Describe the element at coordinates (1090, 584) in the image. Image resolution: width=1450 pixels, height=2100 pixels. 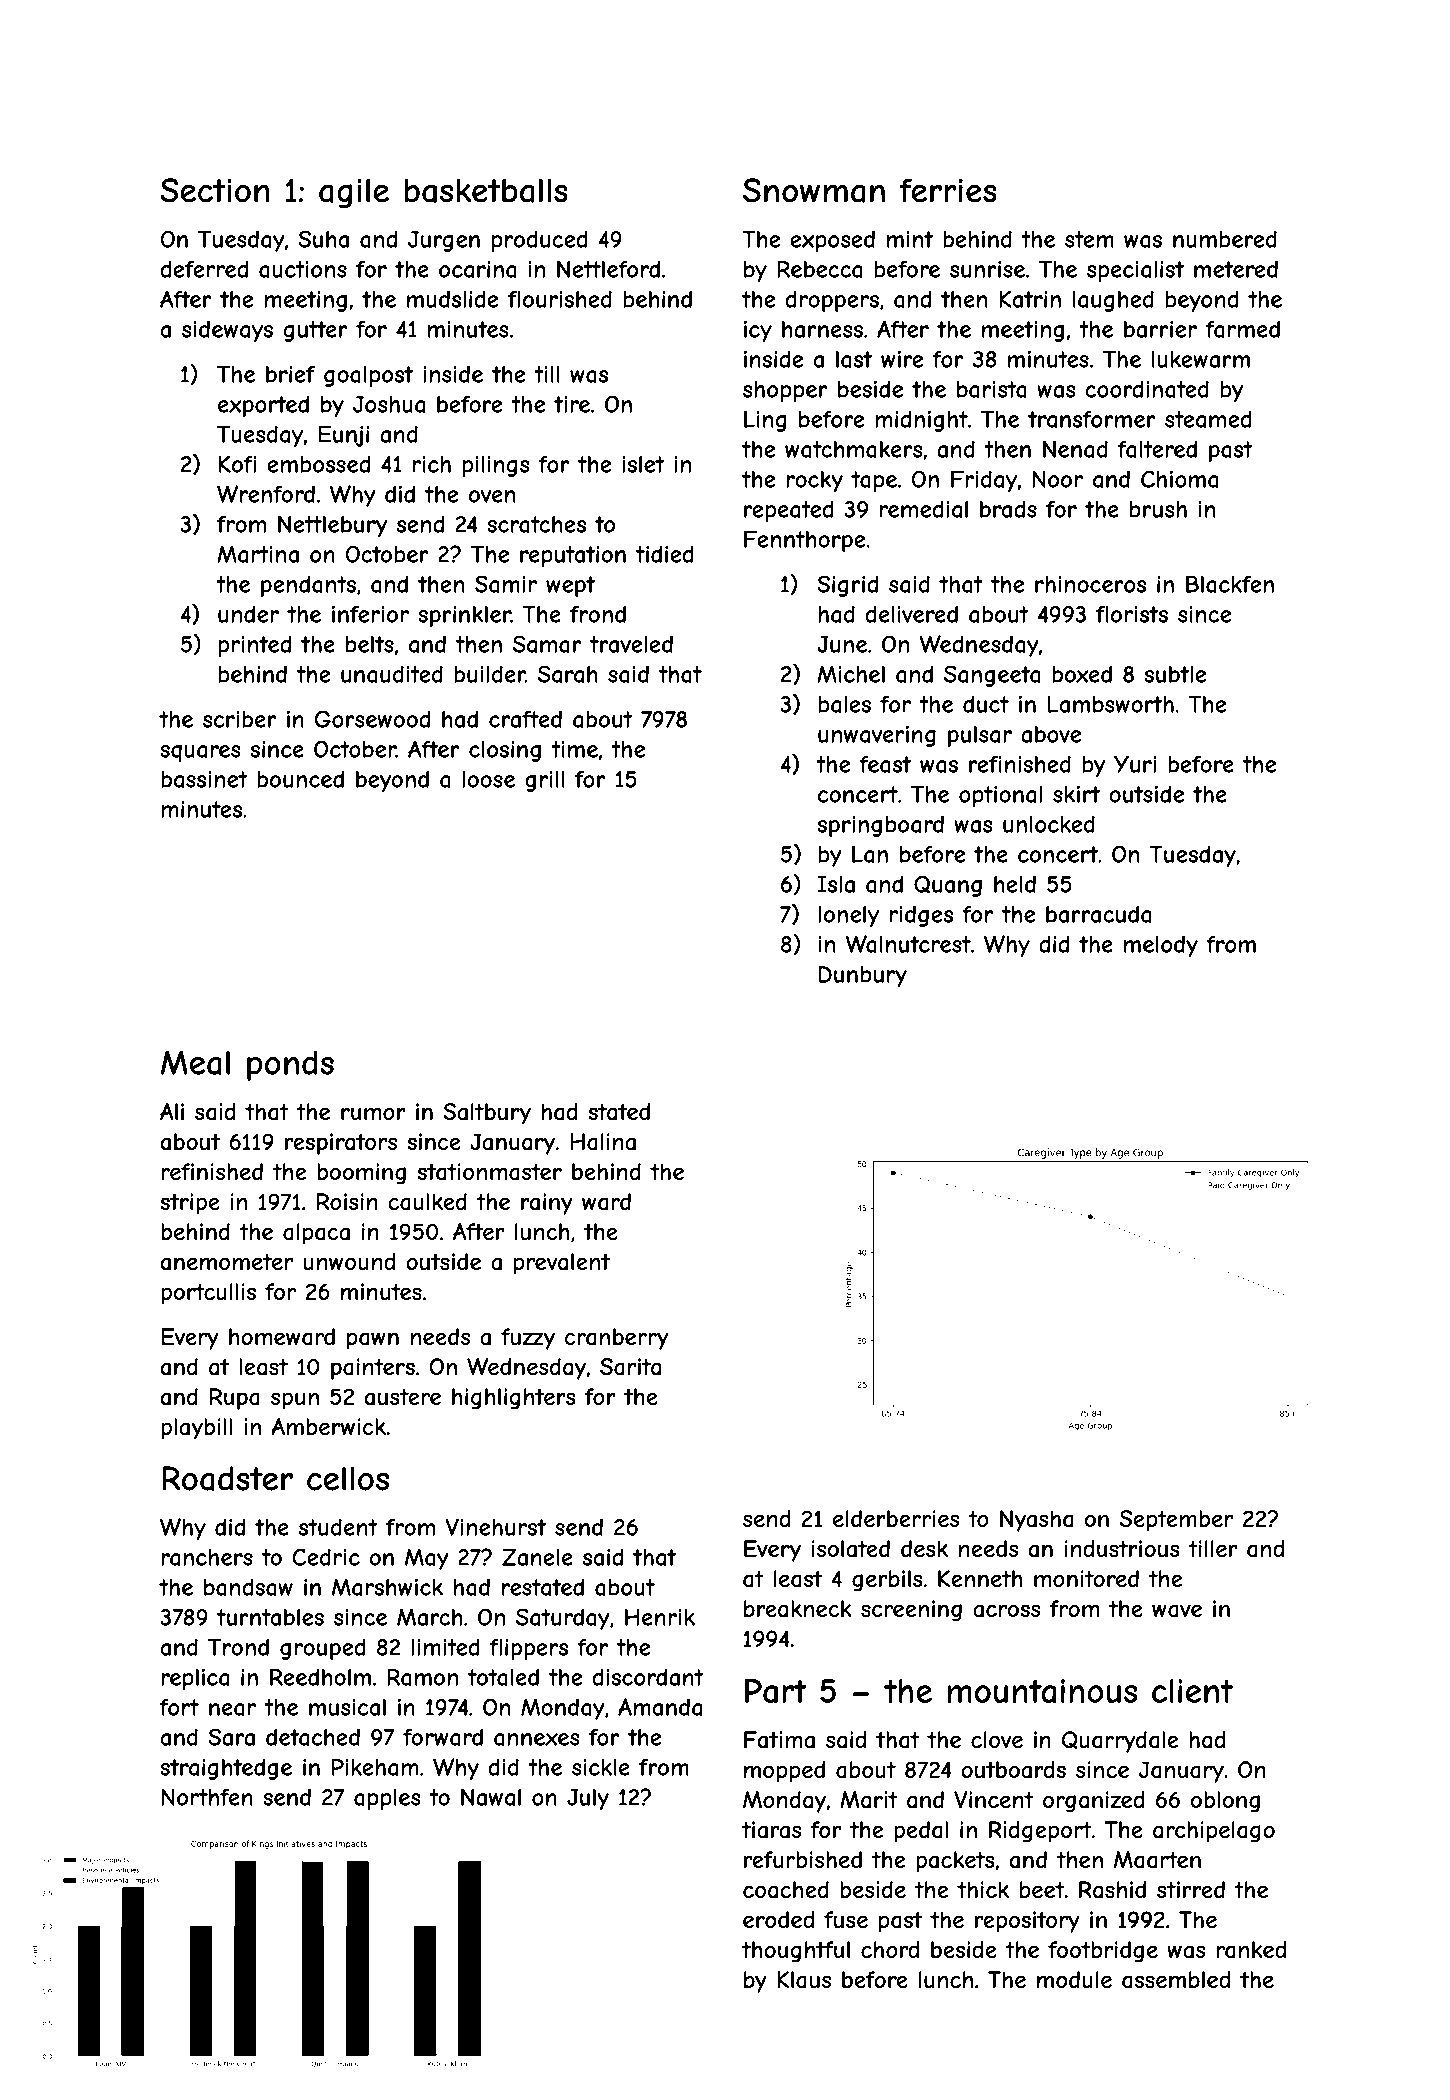
I see `rhinoceros` at that location.
